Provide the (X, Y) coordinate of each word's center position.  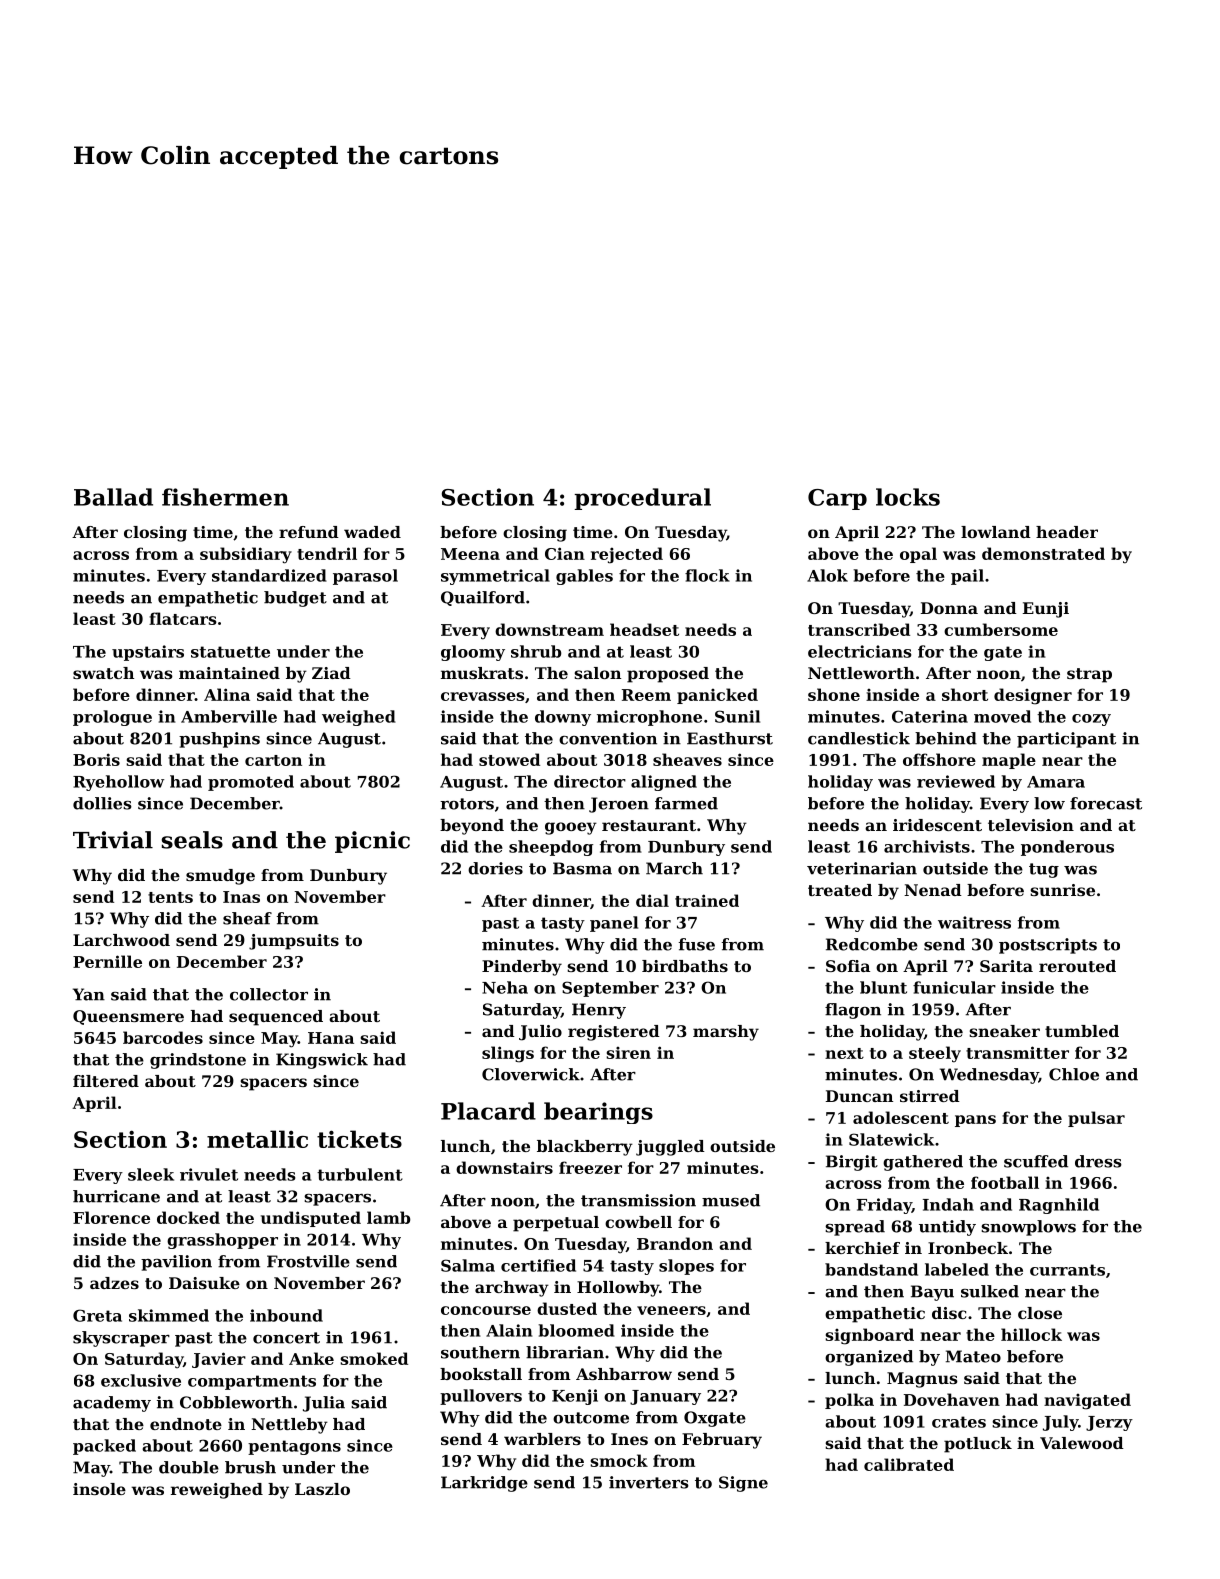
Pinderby (522, 968)
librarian (565, 1352)
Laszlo (322, 1489)
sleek (151, 1174)
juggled (670, 1148)
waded (372, 532)
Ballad (113, 497)
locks (908, 497)
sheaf (247, 918)
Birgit (852, 1163)
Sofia (848, 966)
